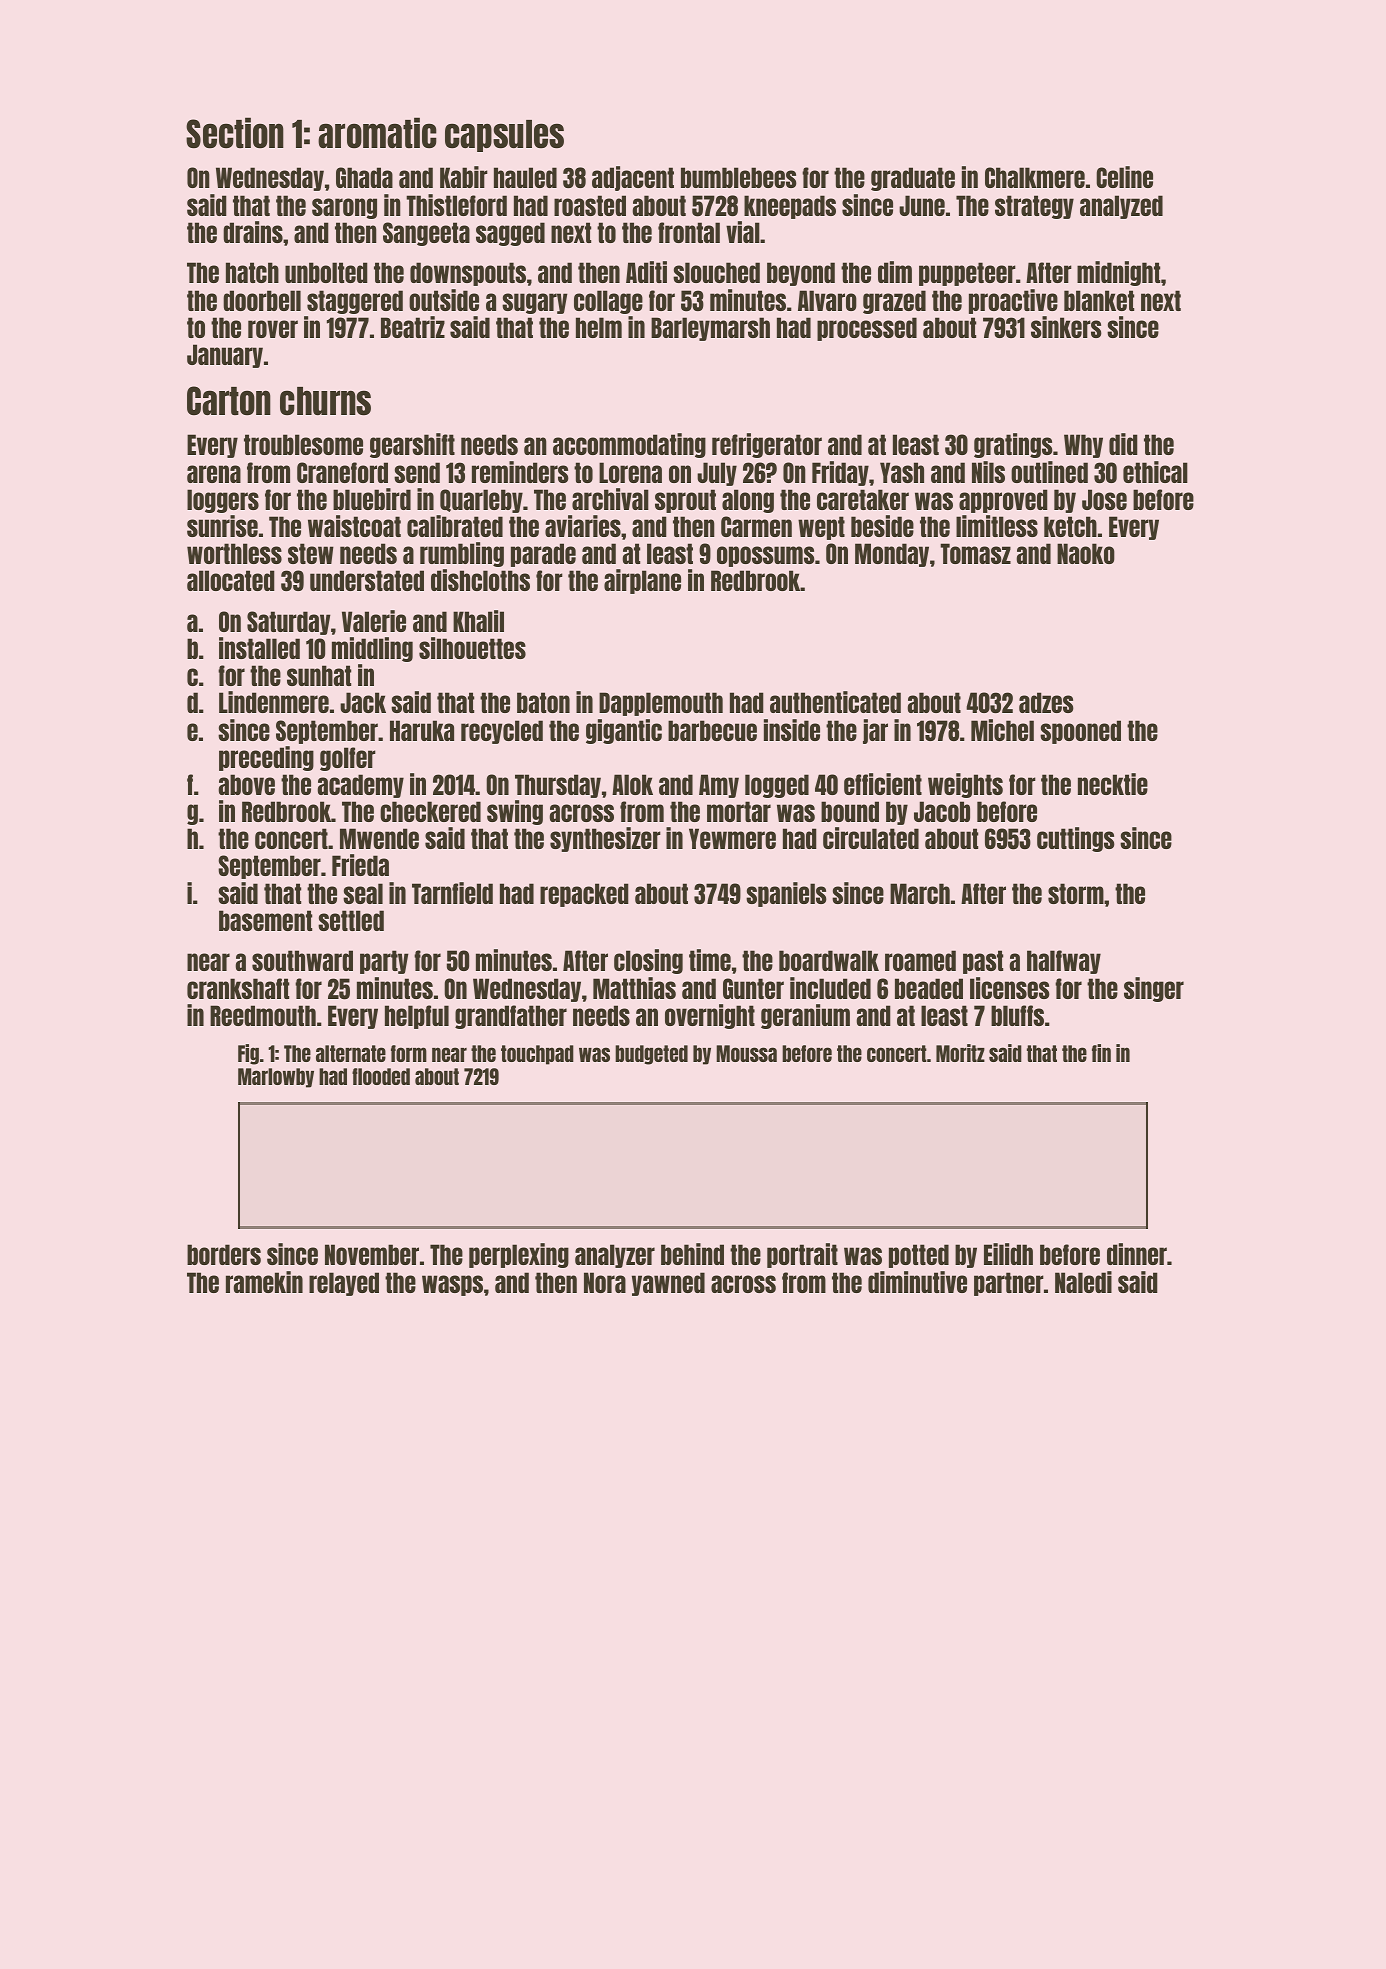 This document has width=1386, height=1969. I want to click on Reedmouth, so click(263, 1015).
